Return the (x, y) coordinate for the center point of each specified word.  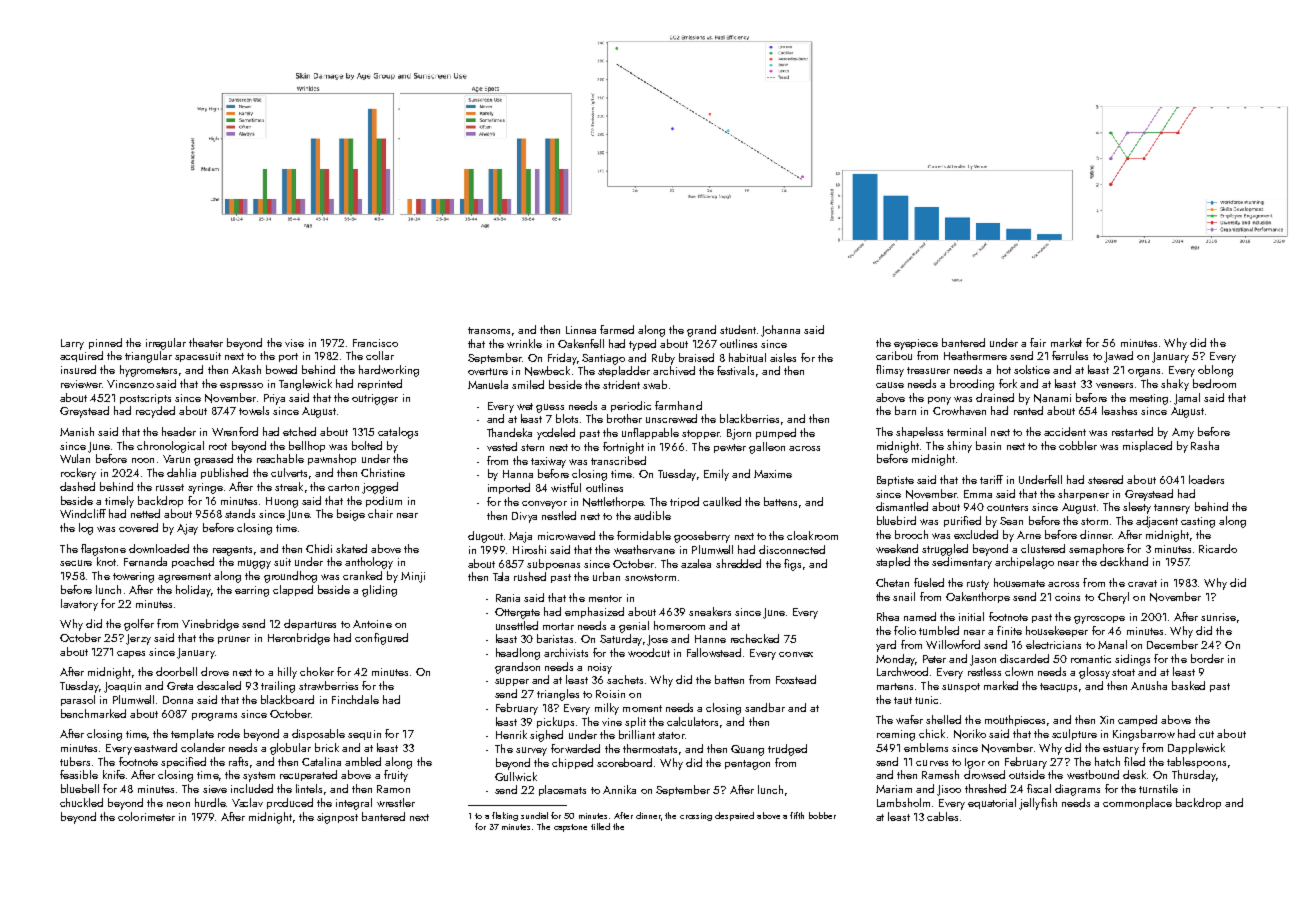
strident (621, 384)
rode (229, 733)
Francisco (375, 343)
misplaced (1147, 446)
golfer (139, 625)
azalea (696, 563)
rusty (978, 585)
